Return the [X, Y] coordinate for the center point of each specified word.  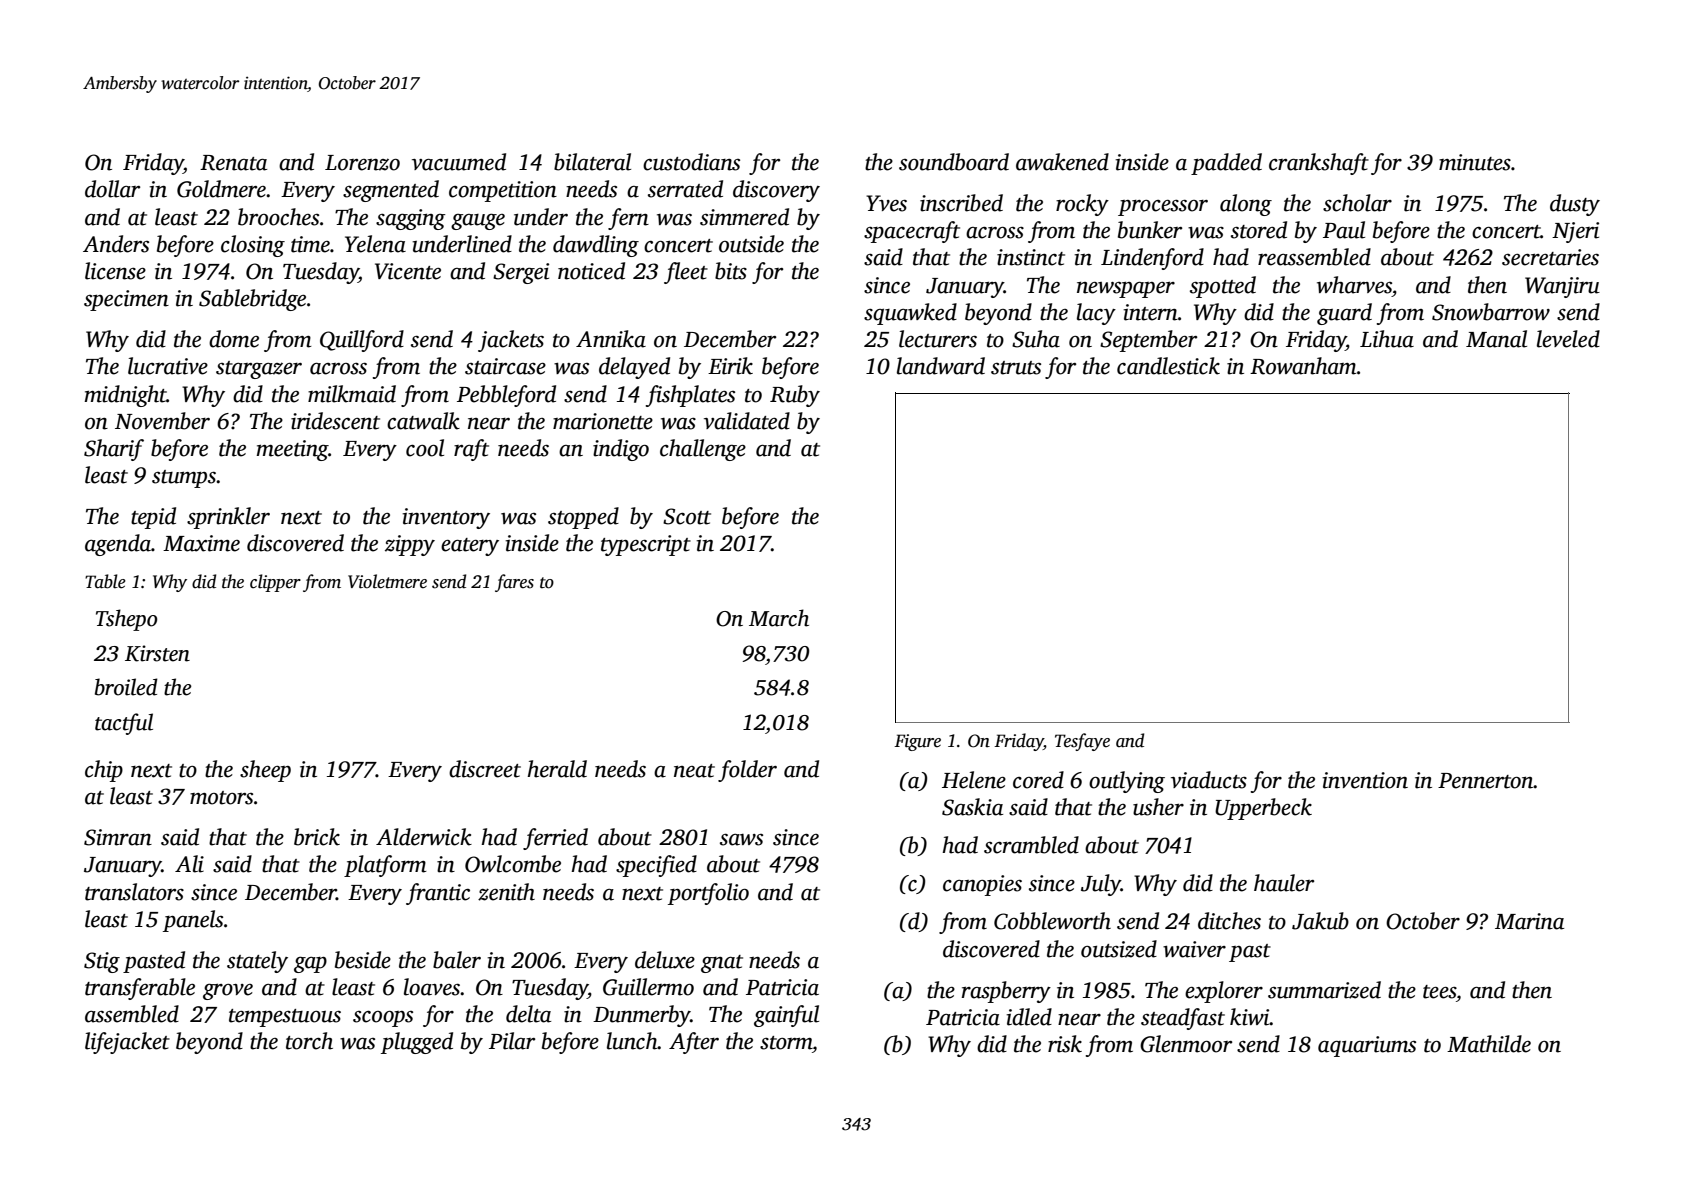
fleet [686, 273]
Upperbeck [1263, 809]
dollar [112, 189]
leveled [1568, 339]
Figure [917, 742]
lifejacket [127, 1043]
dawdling [596, 246]
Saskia [972, 807]
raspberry [1006, 992]
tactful [124, 724]
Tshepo [126, 620]
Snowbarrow [1491, 312]
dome [234, 339]
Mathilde [1489, 1044]
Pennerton [1486, 781]
